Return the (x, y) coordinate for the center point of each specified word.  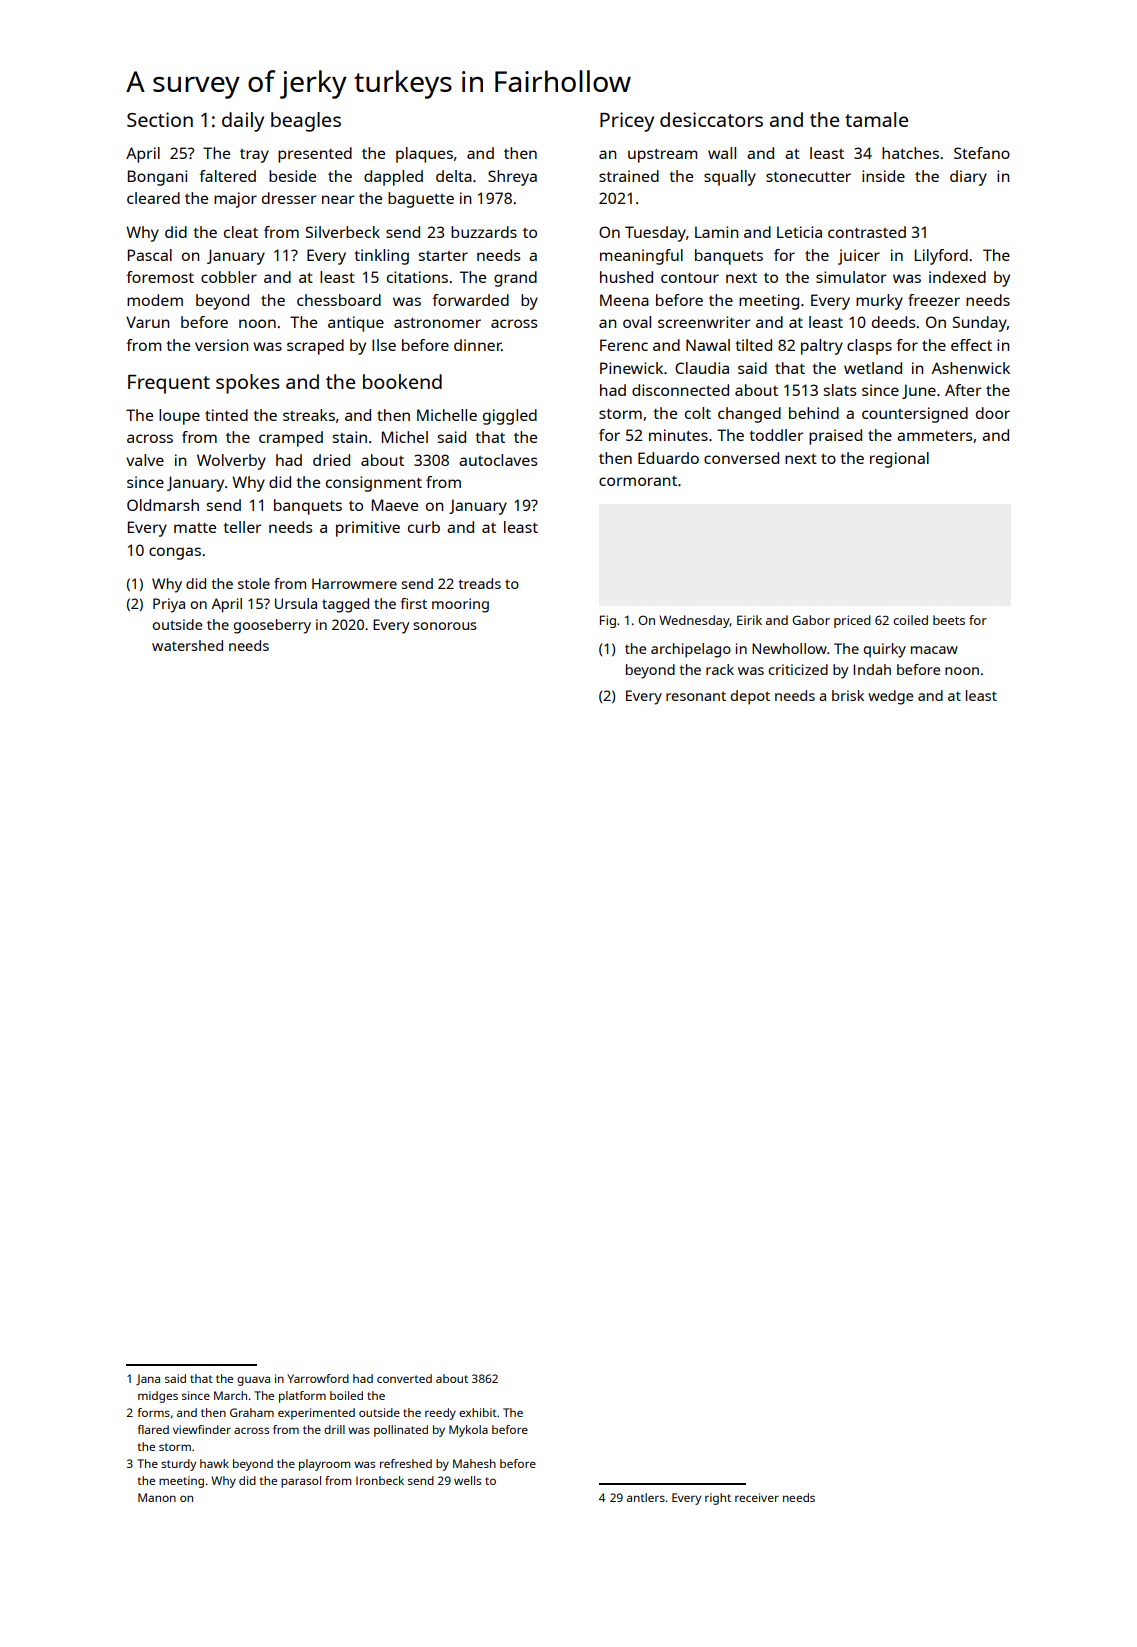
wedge (890, 697)
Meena (624, 300)
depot (750, 697)
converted (404, 1378)
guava (253, 1381)
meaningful (641, 257)
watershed (187, 645)
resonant (696, 696)
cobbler (229, 277)
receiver (757, 1497)
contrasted (867, 232)
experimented (316, 1414)
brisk (848, 695)
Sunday (980, 324)
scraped (315, 347)
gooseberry (272, 626)
